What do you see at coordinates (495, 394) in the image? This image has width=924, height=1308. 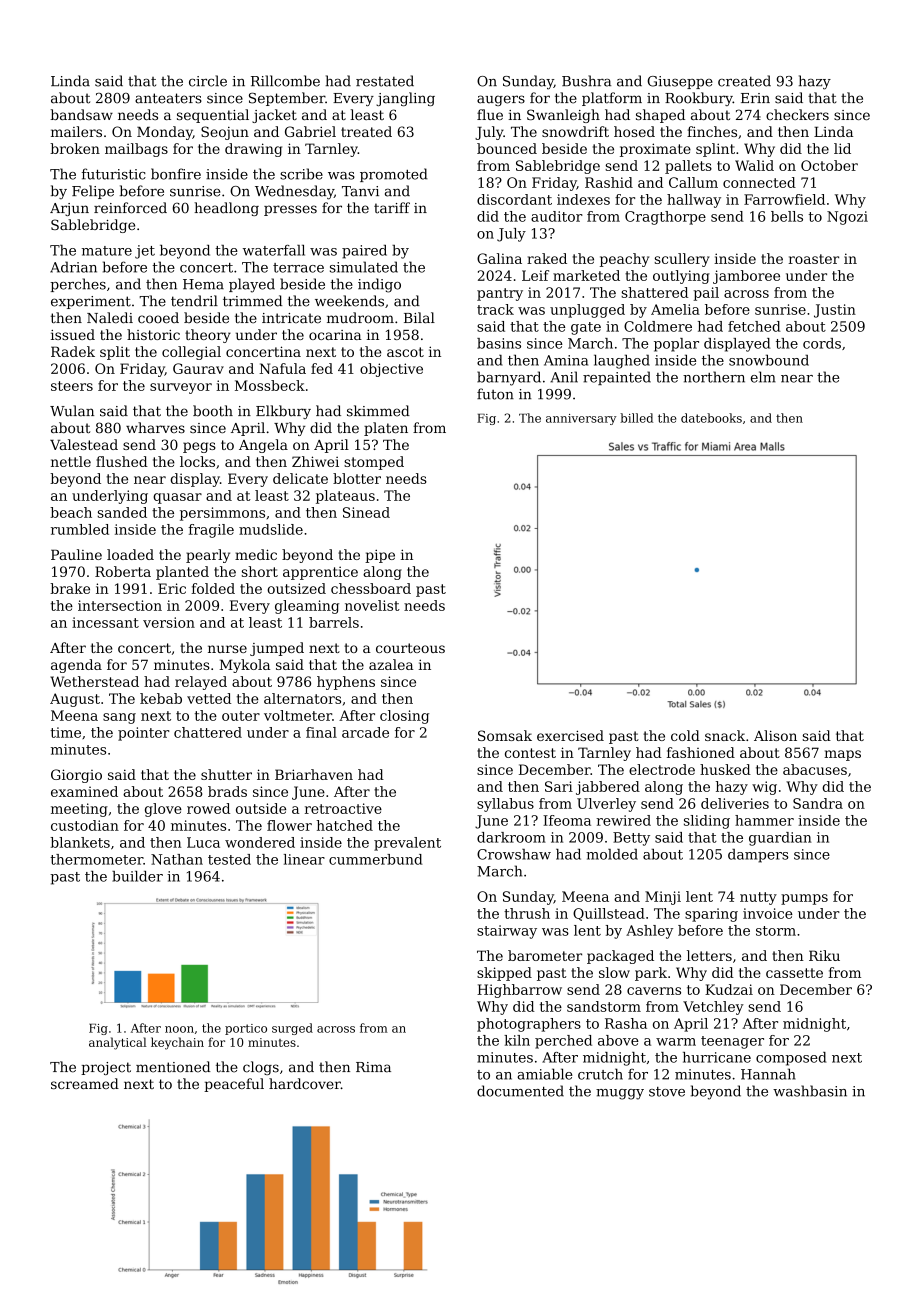 I see `futon` at bounding box center [495, 394].
